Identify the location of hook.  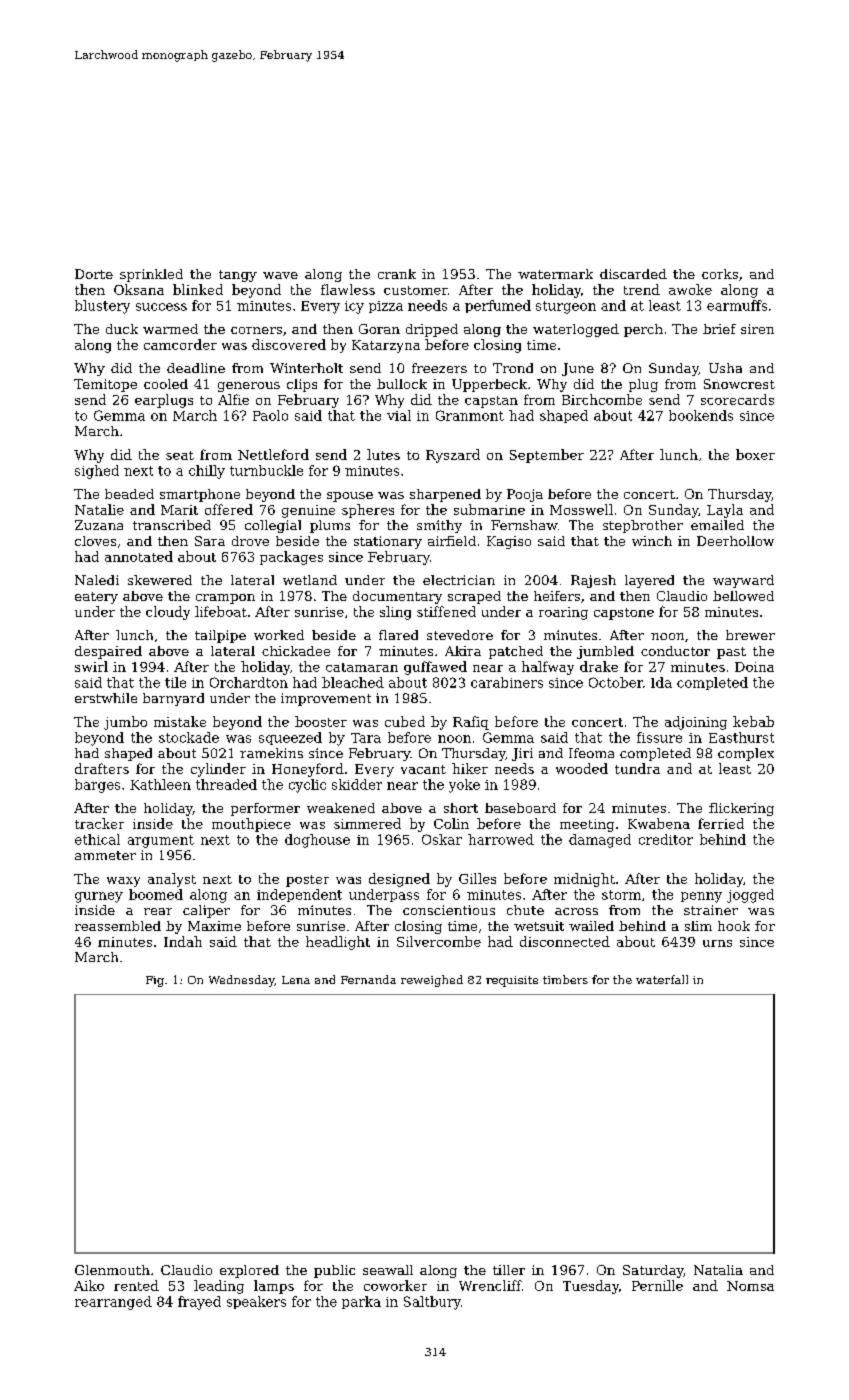
(734, 926).
